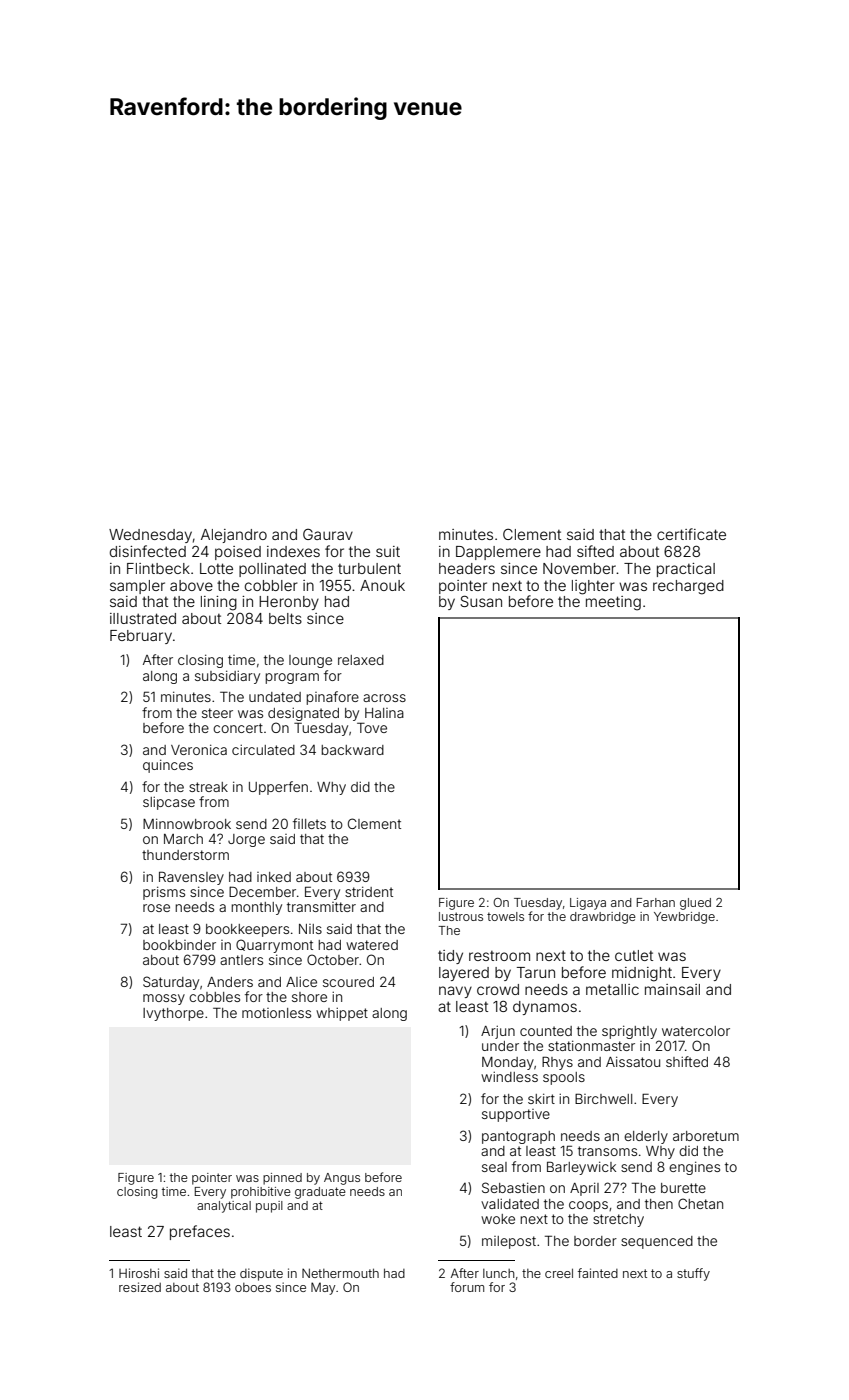  Describe the element at coordinates (545, 1008) in the page. I see `dynamos` at that location.
